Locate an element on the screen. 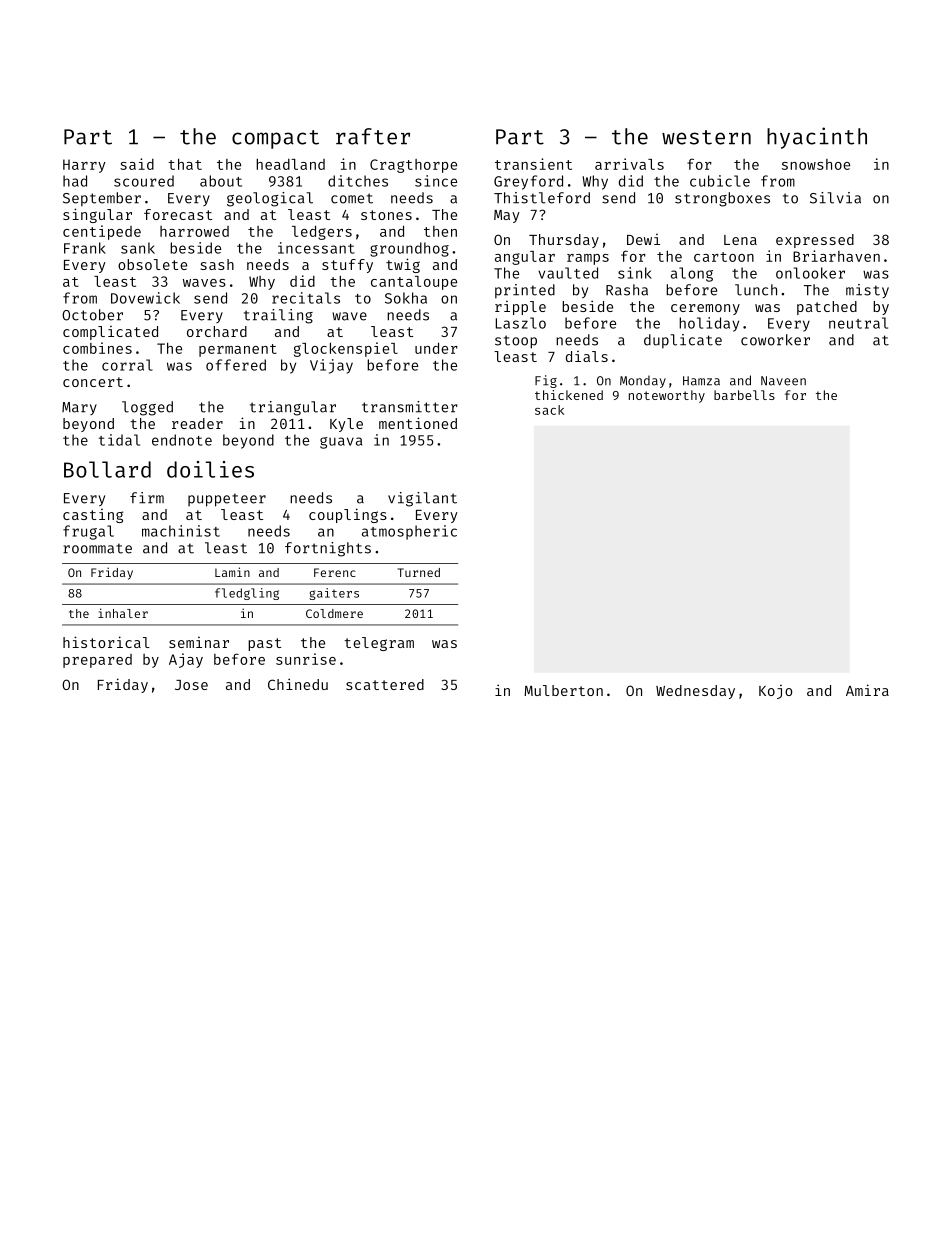 This screenshot has width=952, height=1233. neutral is located at coordinates (858, 323).
